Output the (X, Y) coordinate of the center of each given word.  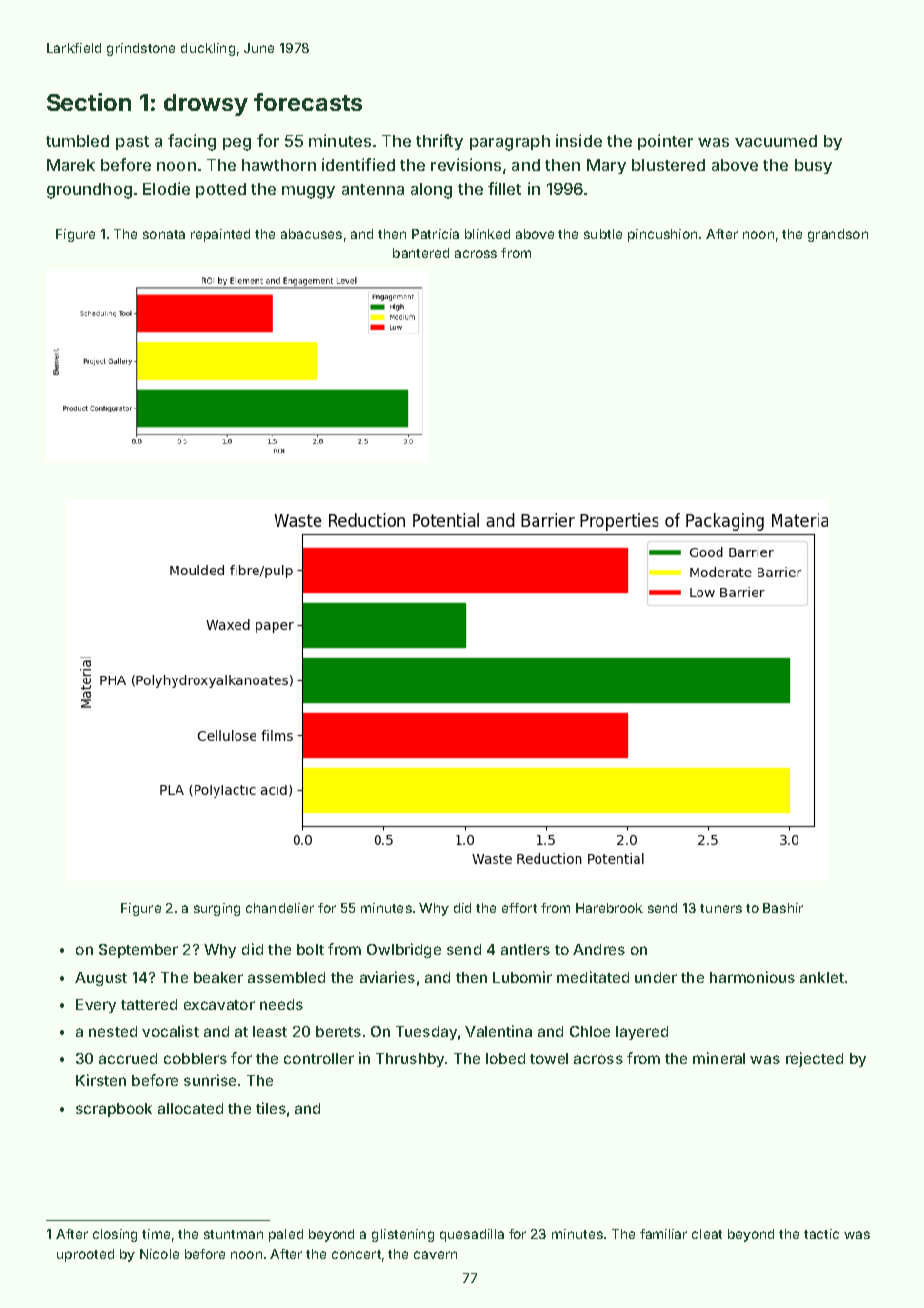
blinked (487, 234)
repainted (220, 235)
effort (519, 908)
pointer (665, 142)
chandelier (280, 908)
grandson (838, 235)
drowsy (206, 105)
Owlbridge (404, 950)
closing (115, 1235)
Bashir (783, 908)
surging (217, 909)
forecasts (308, 102)
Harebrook (609, 908)
